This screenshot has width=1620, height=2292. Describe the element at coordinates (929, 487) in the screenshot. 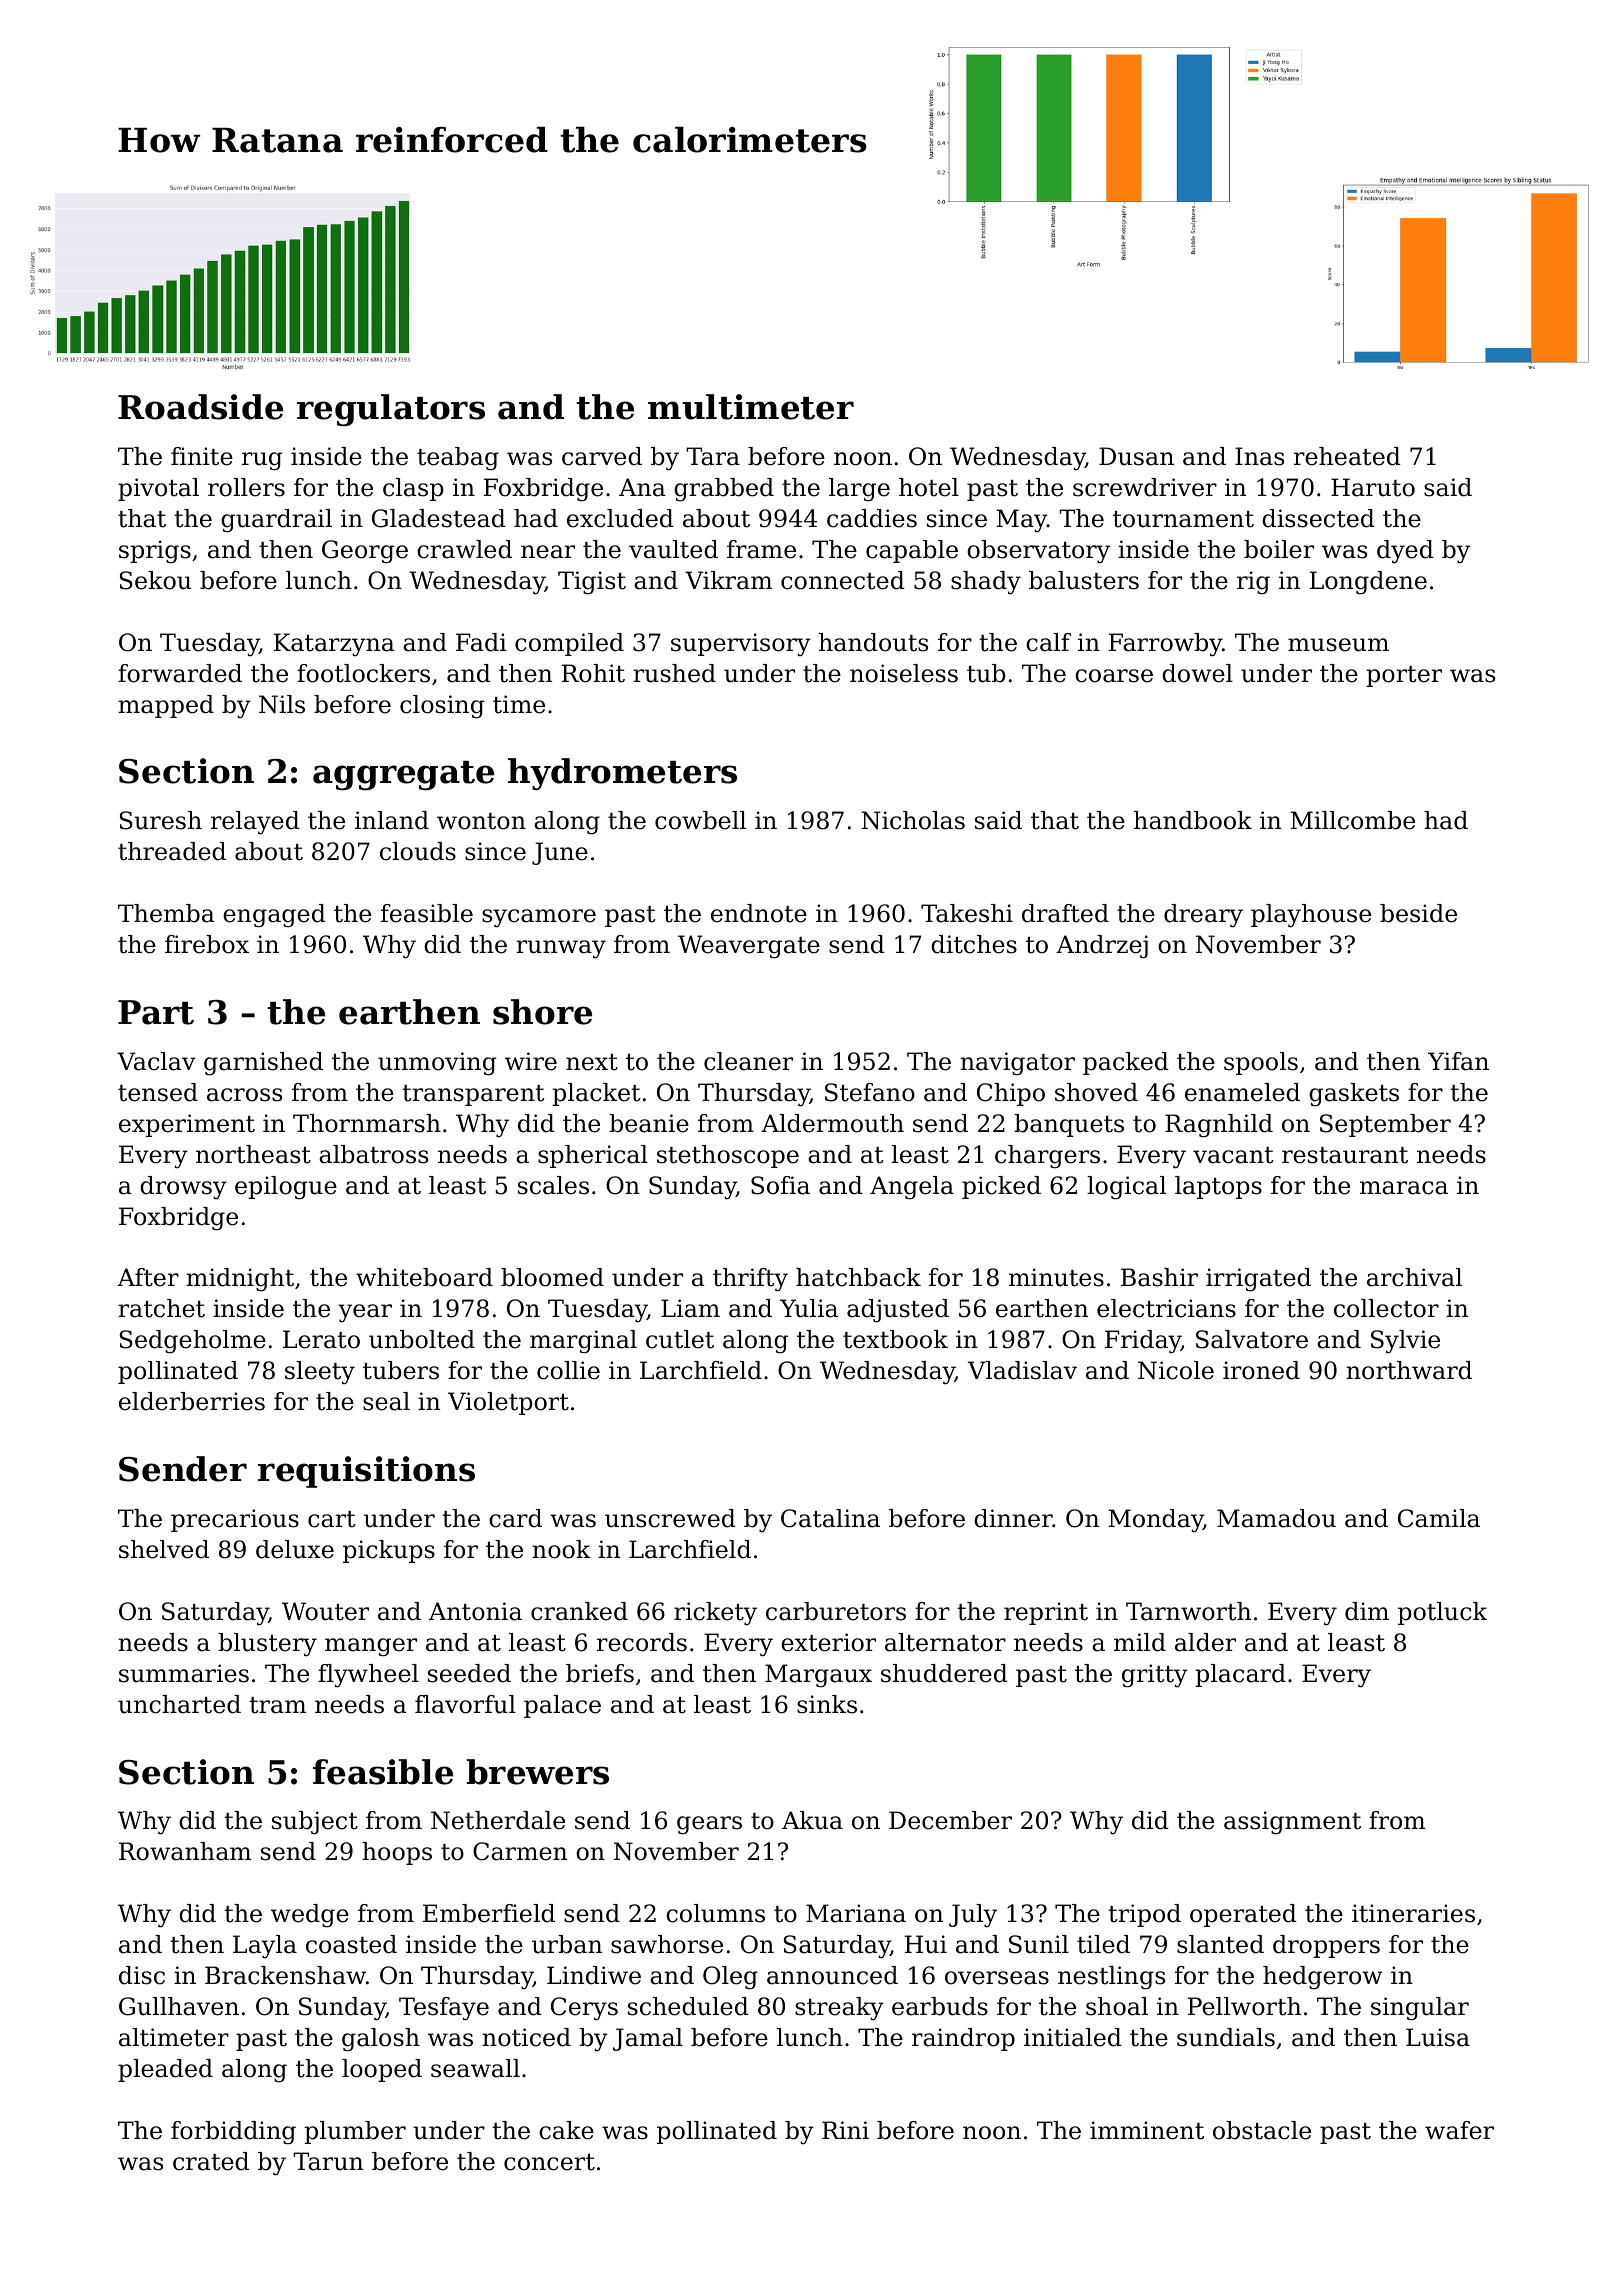

I see `hotel` at that location.
